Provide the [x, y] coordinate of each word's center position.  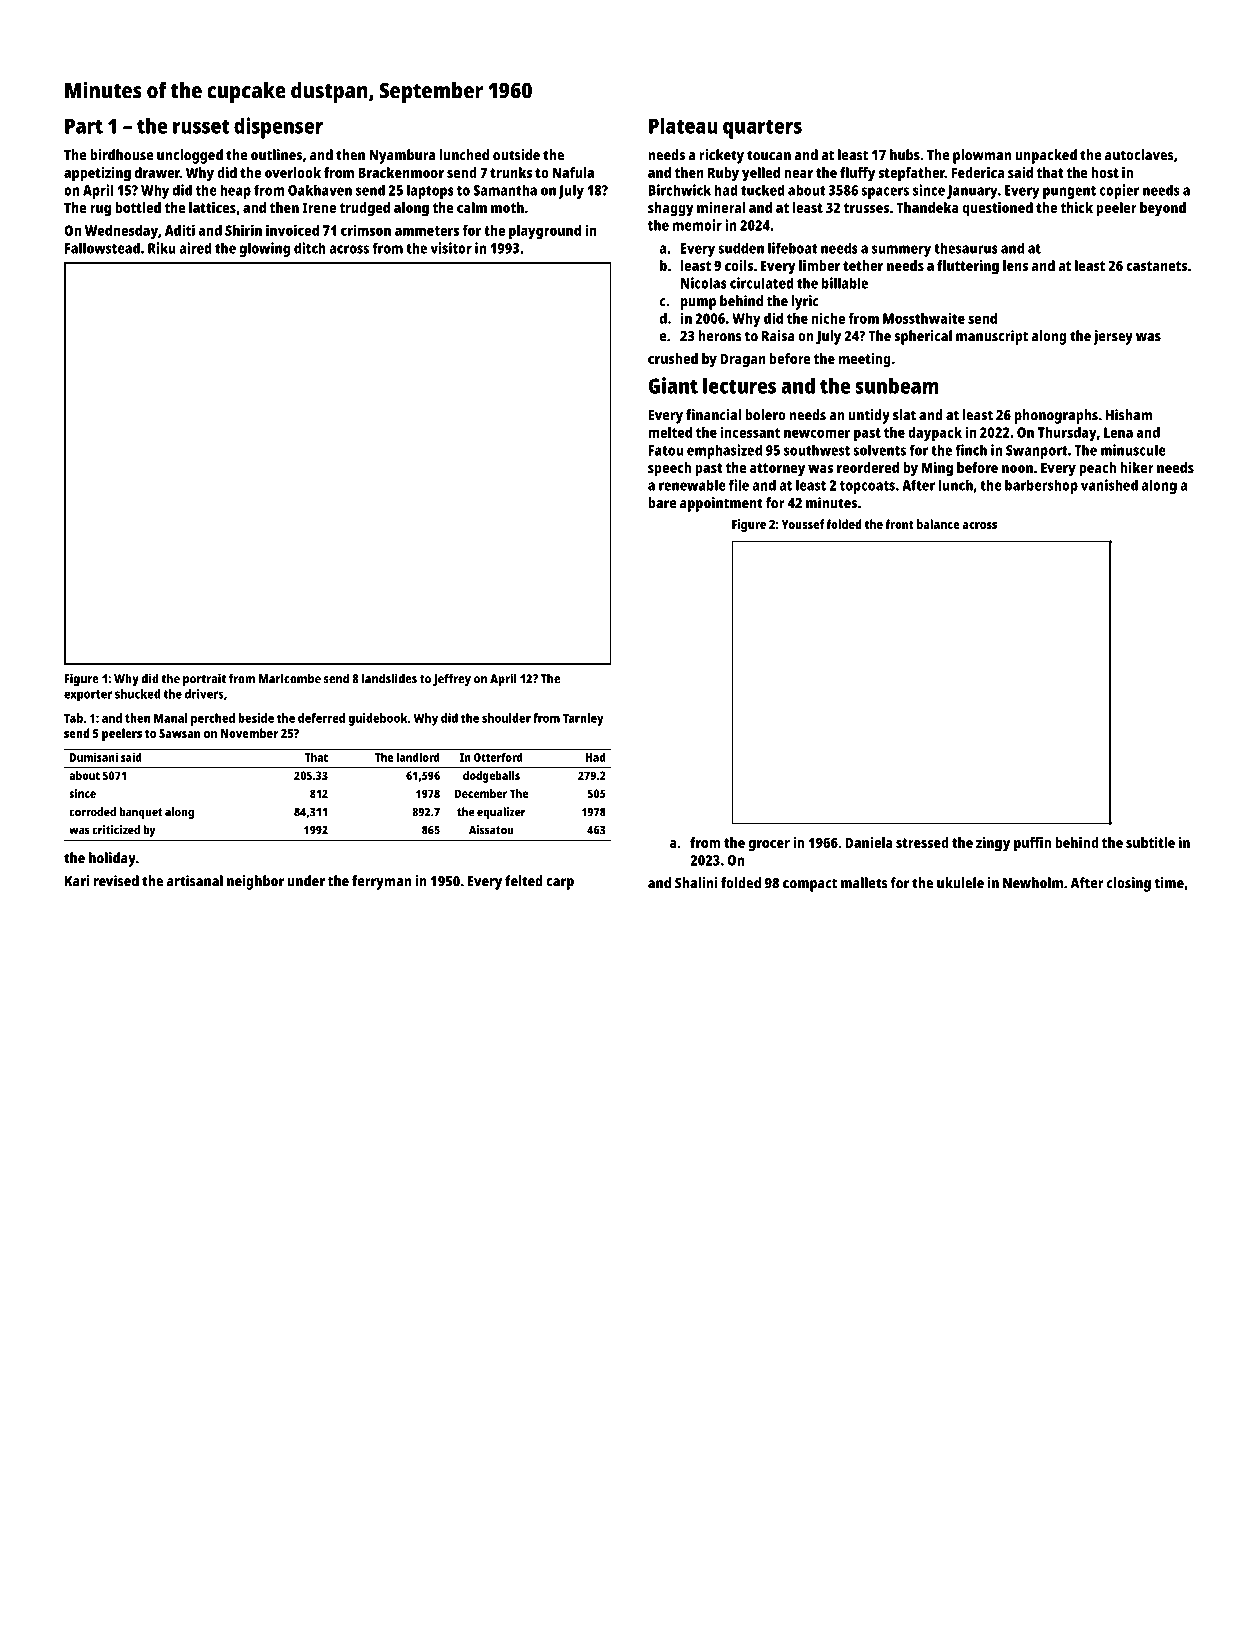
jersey [1113, 337]
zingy [993, 844]
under [306, 881]
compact [810, 885]
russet [201, 126]
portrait [204, 680]
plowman [982, 156]
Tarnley [583, 719]
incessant [750, 432]
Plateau [683, 125]
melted [670, 432]
